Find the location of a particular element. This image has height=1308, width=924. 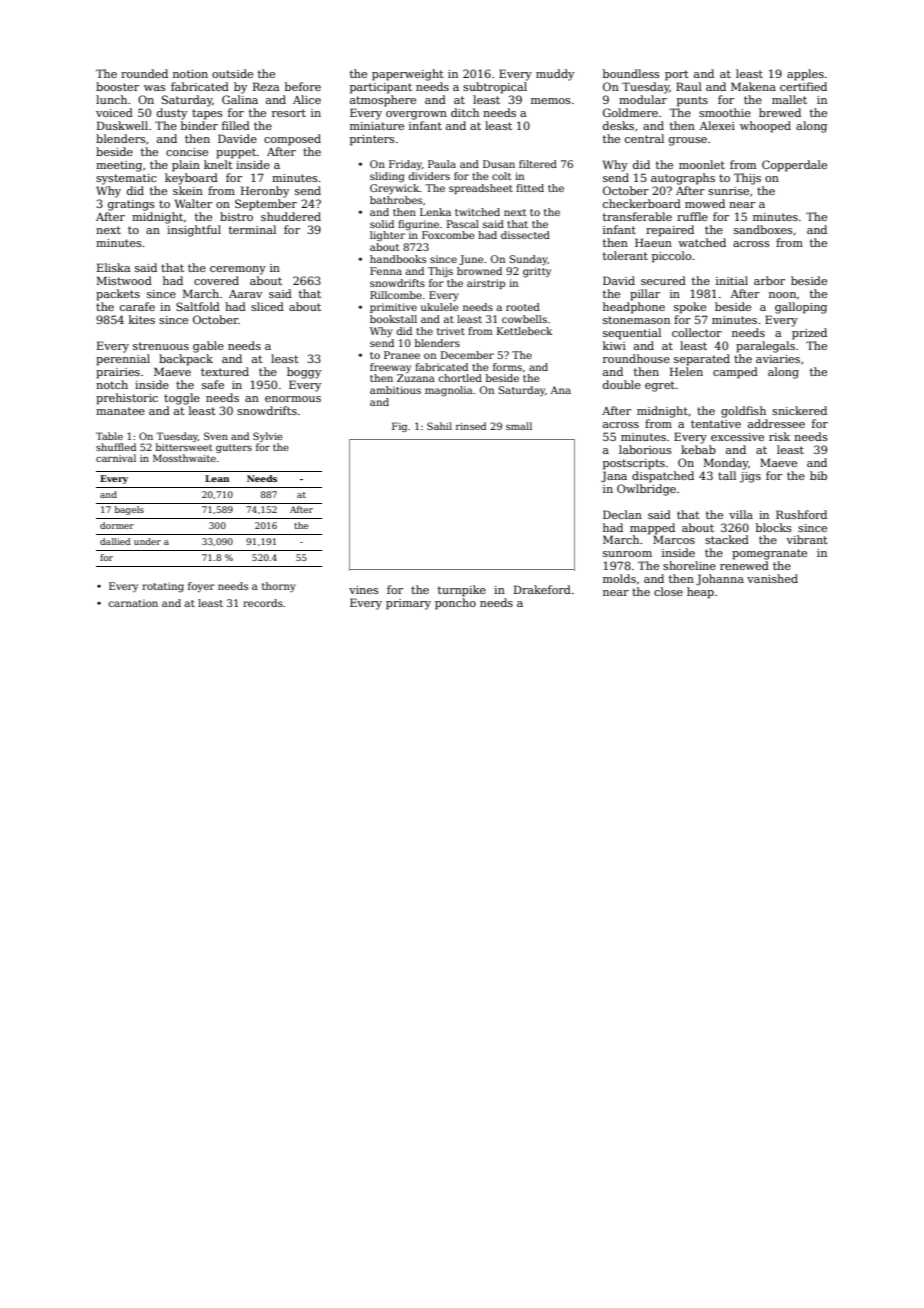

turnpike is located at coordinates (462, 591).
